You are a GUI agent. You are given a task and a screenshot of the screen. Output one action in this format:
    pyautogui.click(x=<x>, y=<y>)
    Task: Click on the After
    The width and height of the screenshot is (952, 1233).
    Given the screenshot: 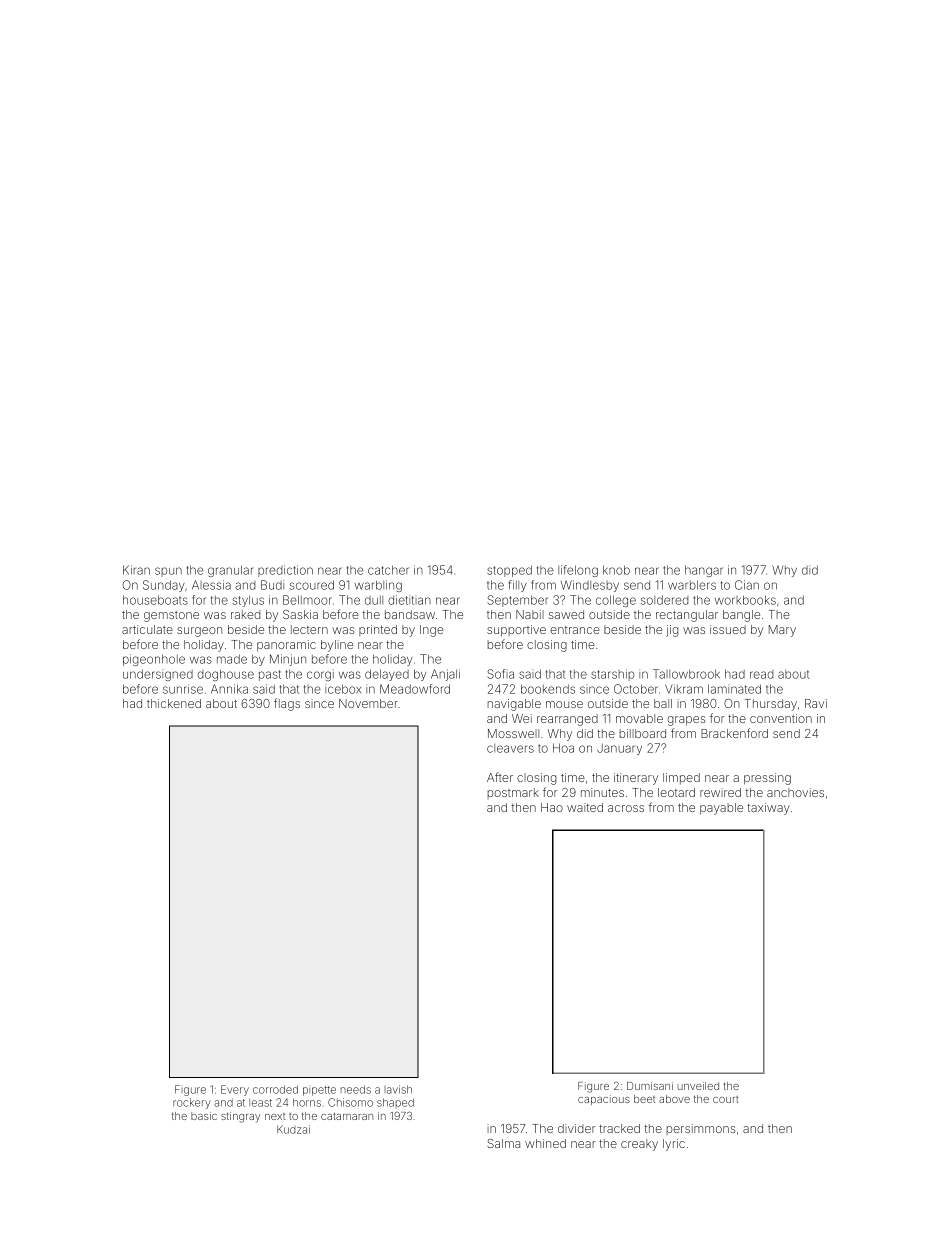 What is the action you would take?
    pyautogui.click(x=500, y=777)
